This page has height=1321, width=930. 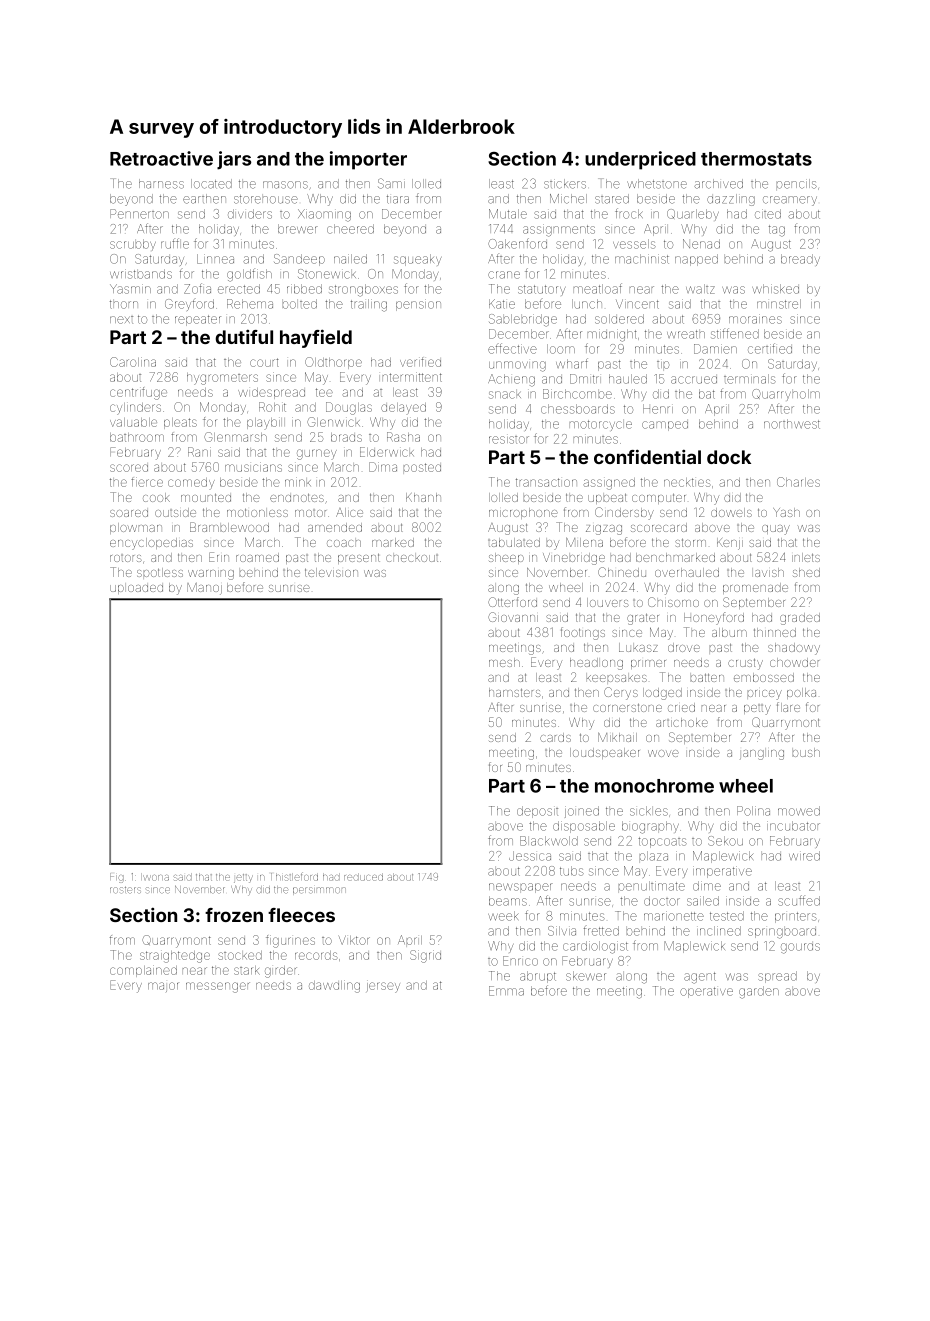 I want to click on Manoj, so click(x=204, y=589).
